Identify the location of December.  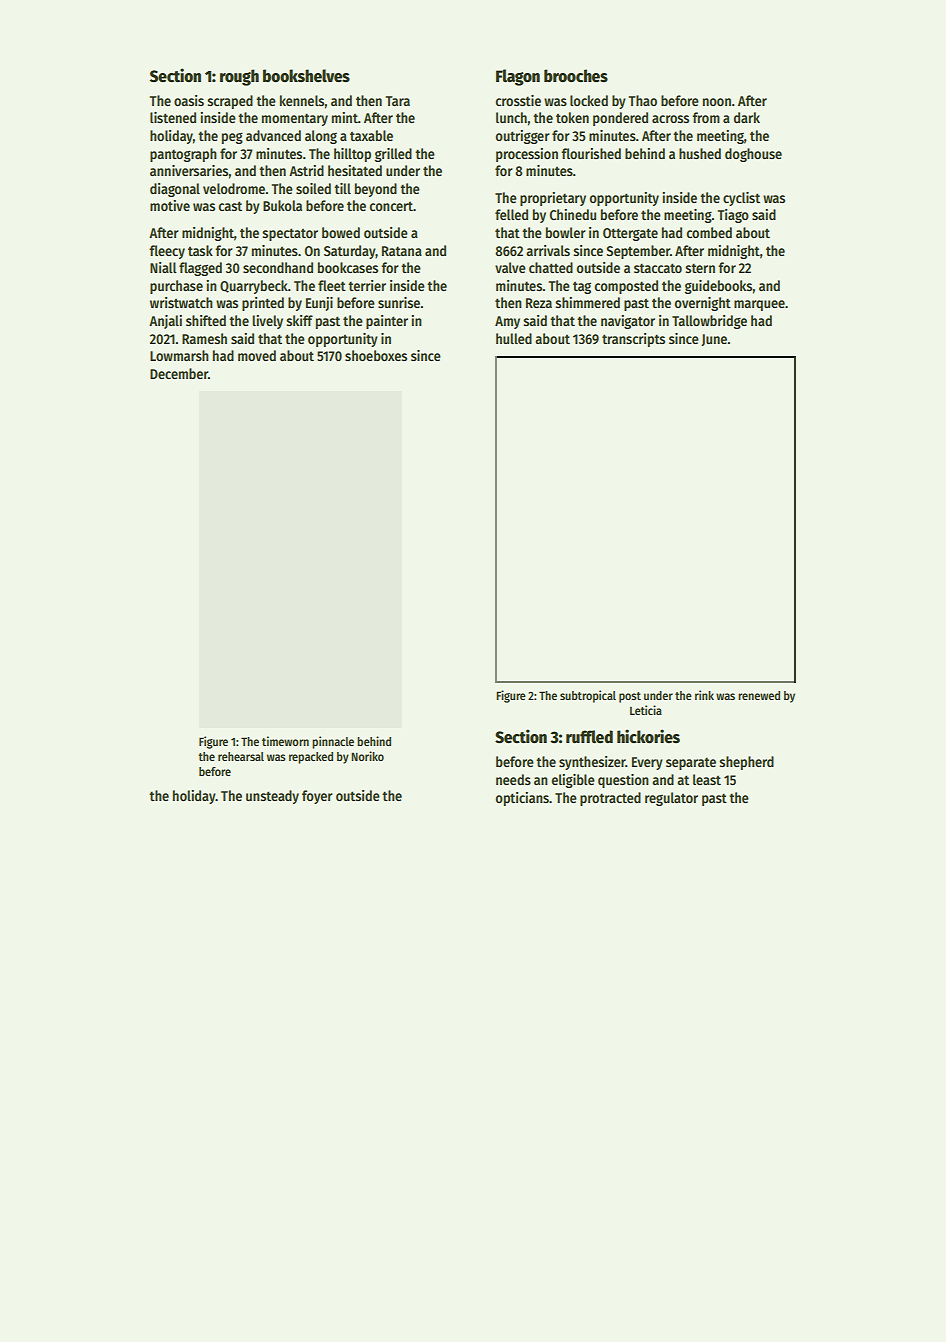
(179, 373).
